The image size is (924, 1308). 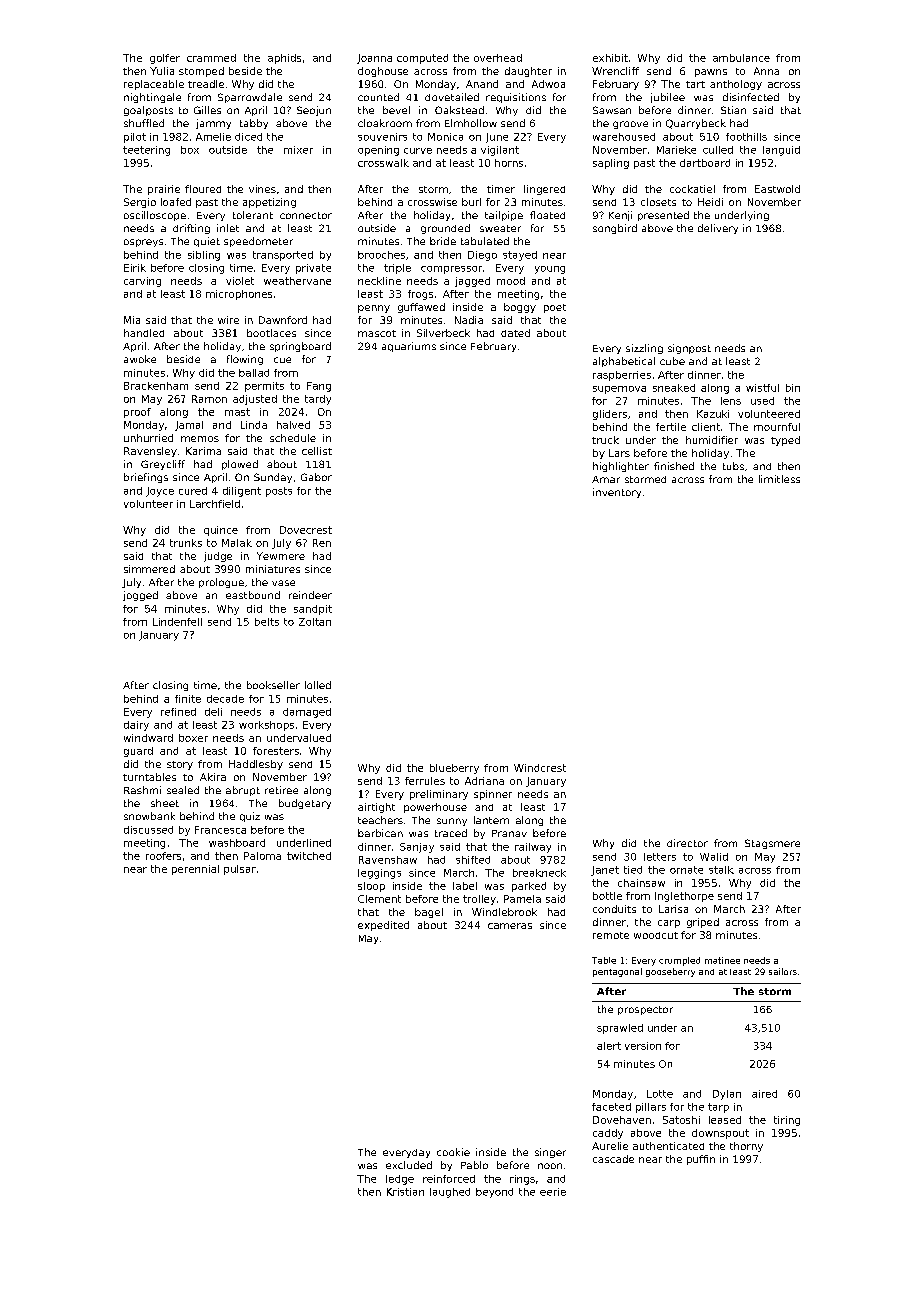 What do you see at coordinates (679, 961) in the screenshot?
I see `crumpled` at bounding box center [679, 961].
